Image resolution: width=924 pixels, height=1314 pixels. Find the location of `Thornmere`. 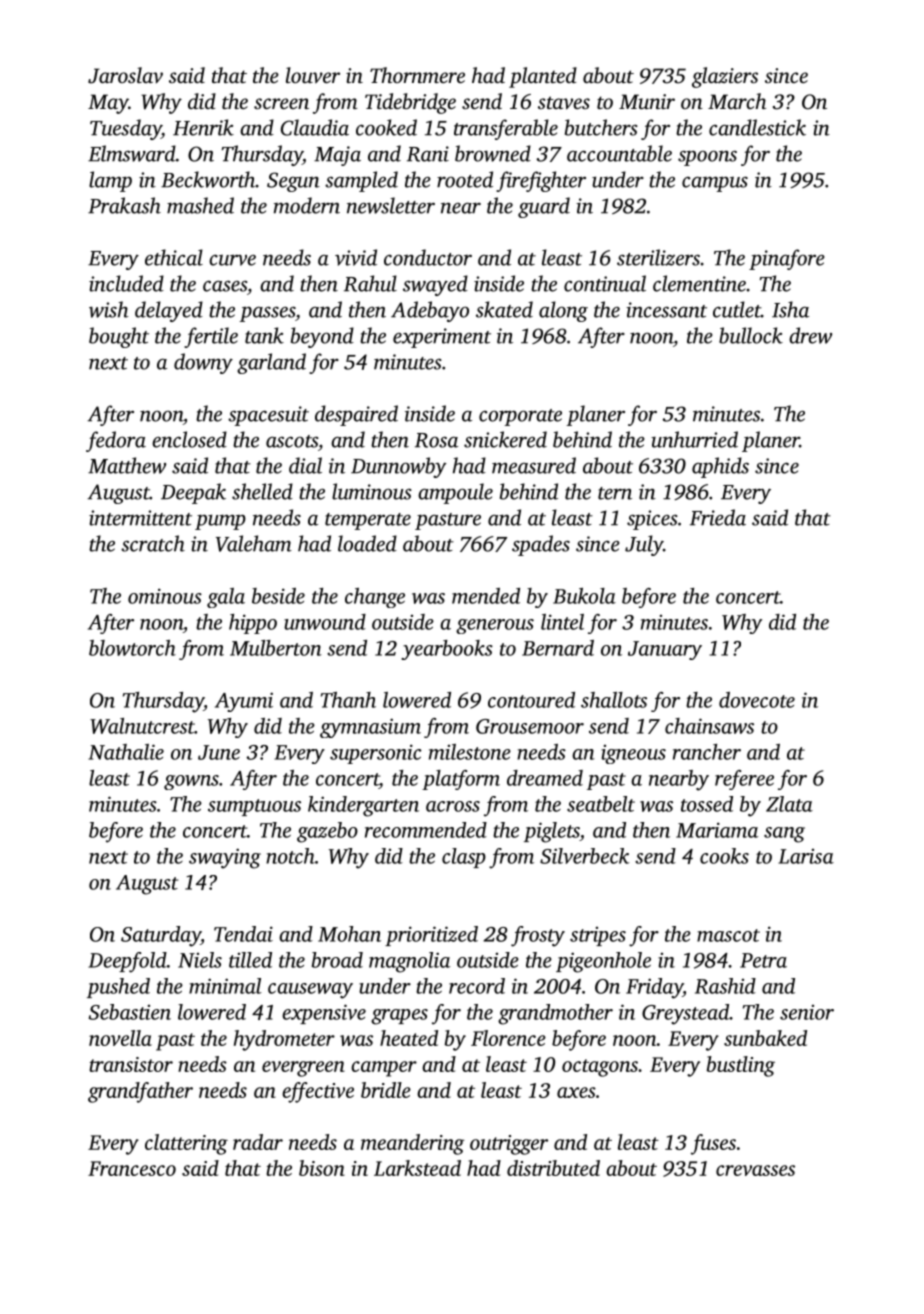

Thornmere is located at coordinates (417, 75).
